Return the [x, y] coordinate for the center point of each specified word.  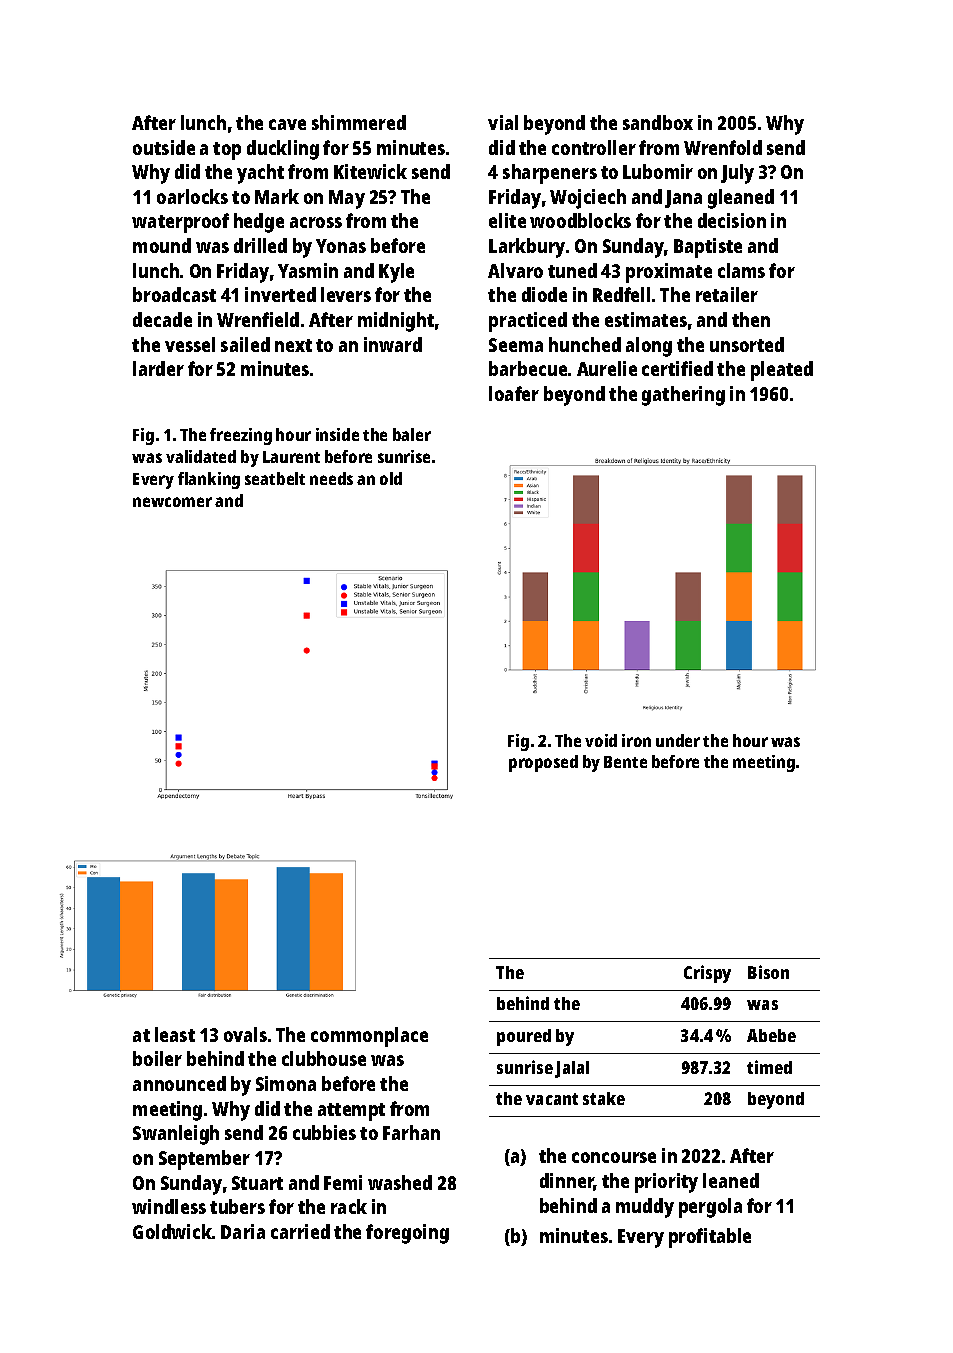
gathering [683, 396]
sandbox [658, 122]
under [678, 740]
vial [503, 122]
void [601, 740]
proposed [543, 763]
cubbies [324, 1132]
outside [164, 147]
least [175, 1034]
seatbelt [275, 478]
